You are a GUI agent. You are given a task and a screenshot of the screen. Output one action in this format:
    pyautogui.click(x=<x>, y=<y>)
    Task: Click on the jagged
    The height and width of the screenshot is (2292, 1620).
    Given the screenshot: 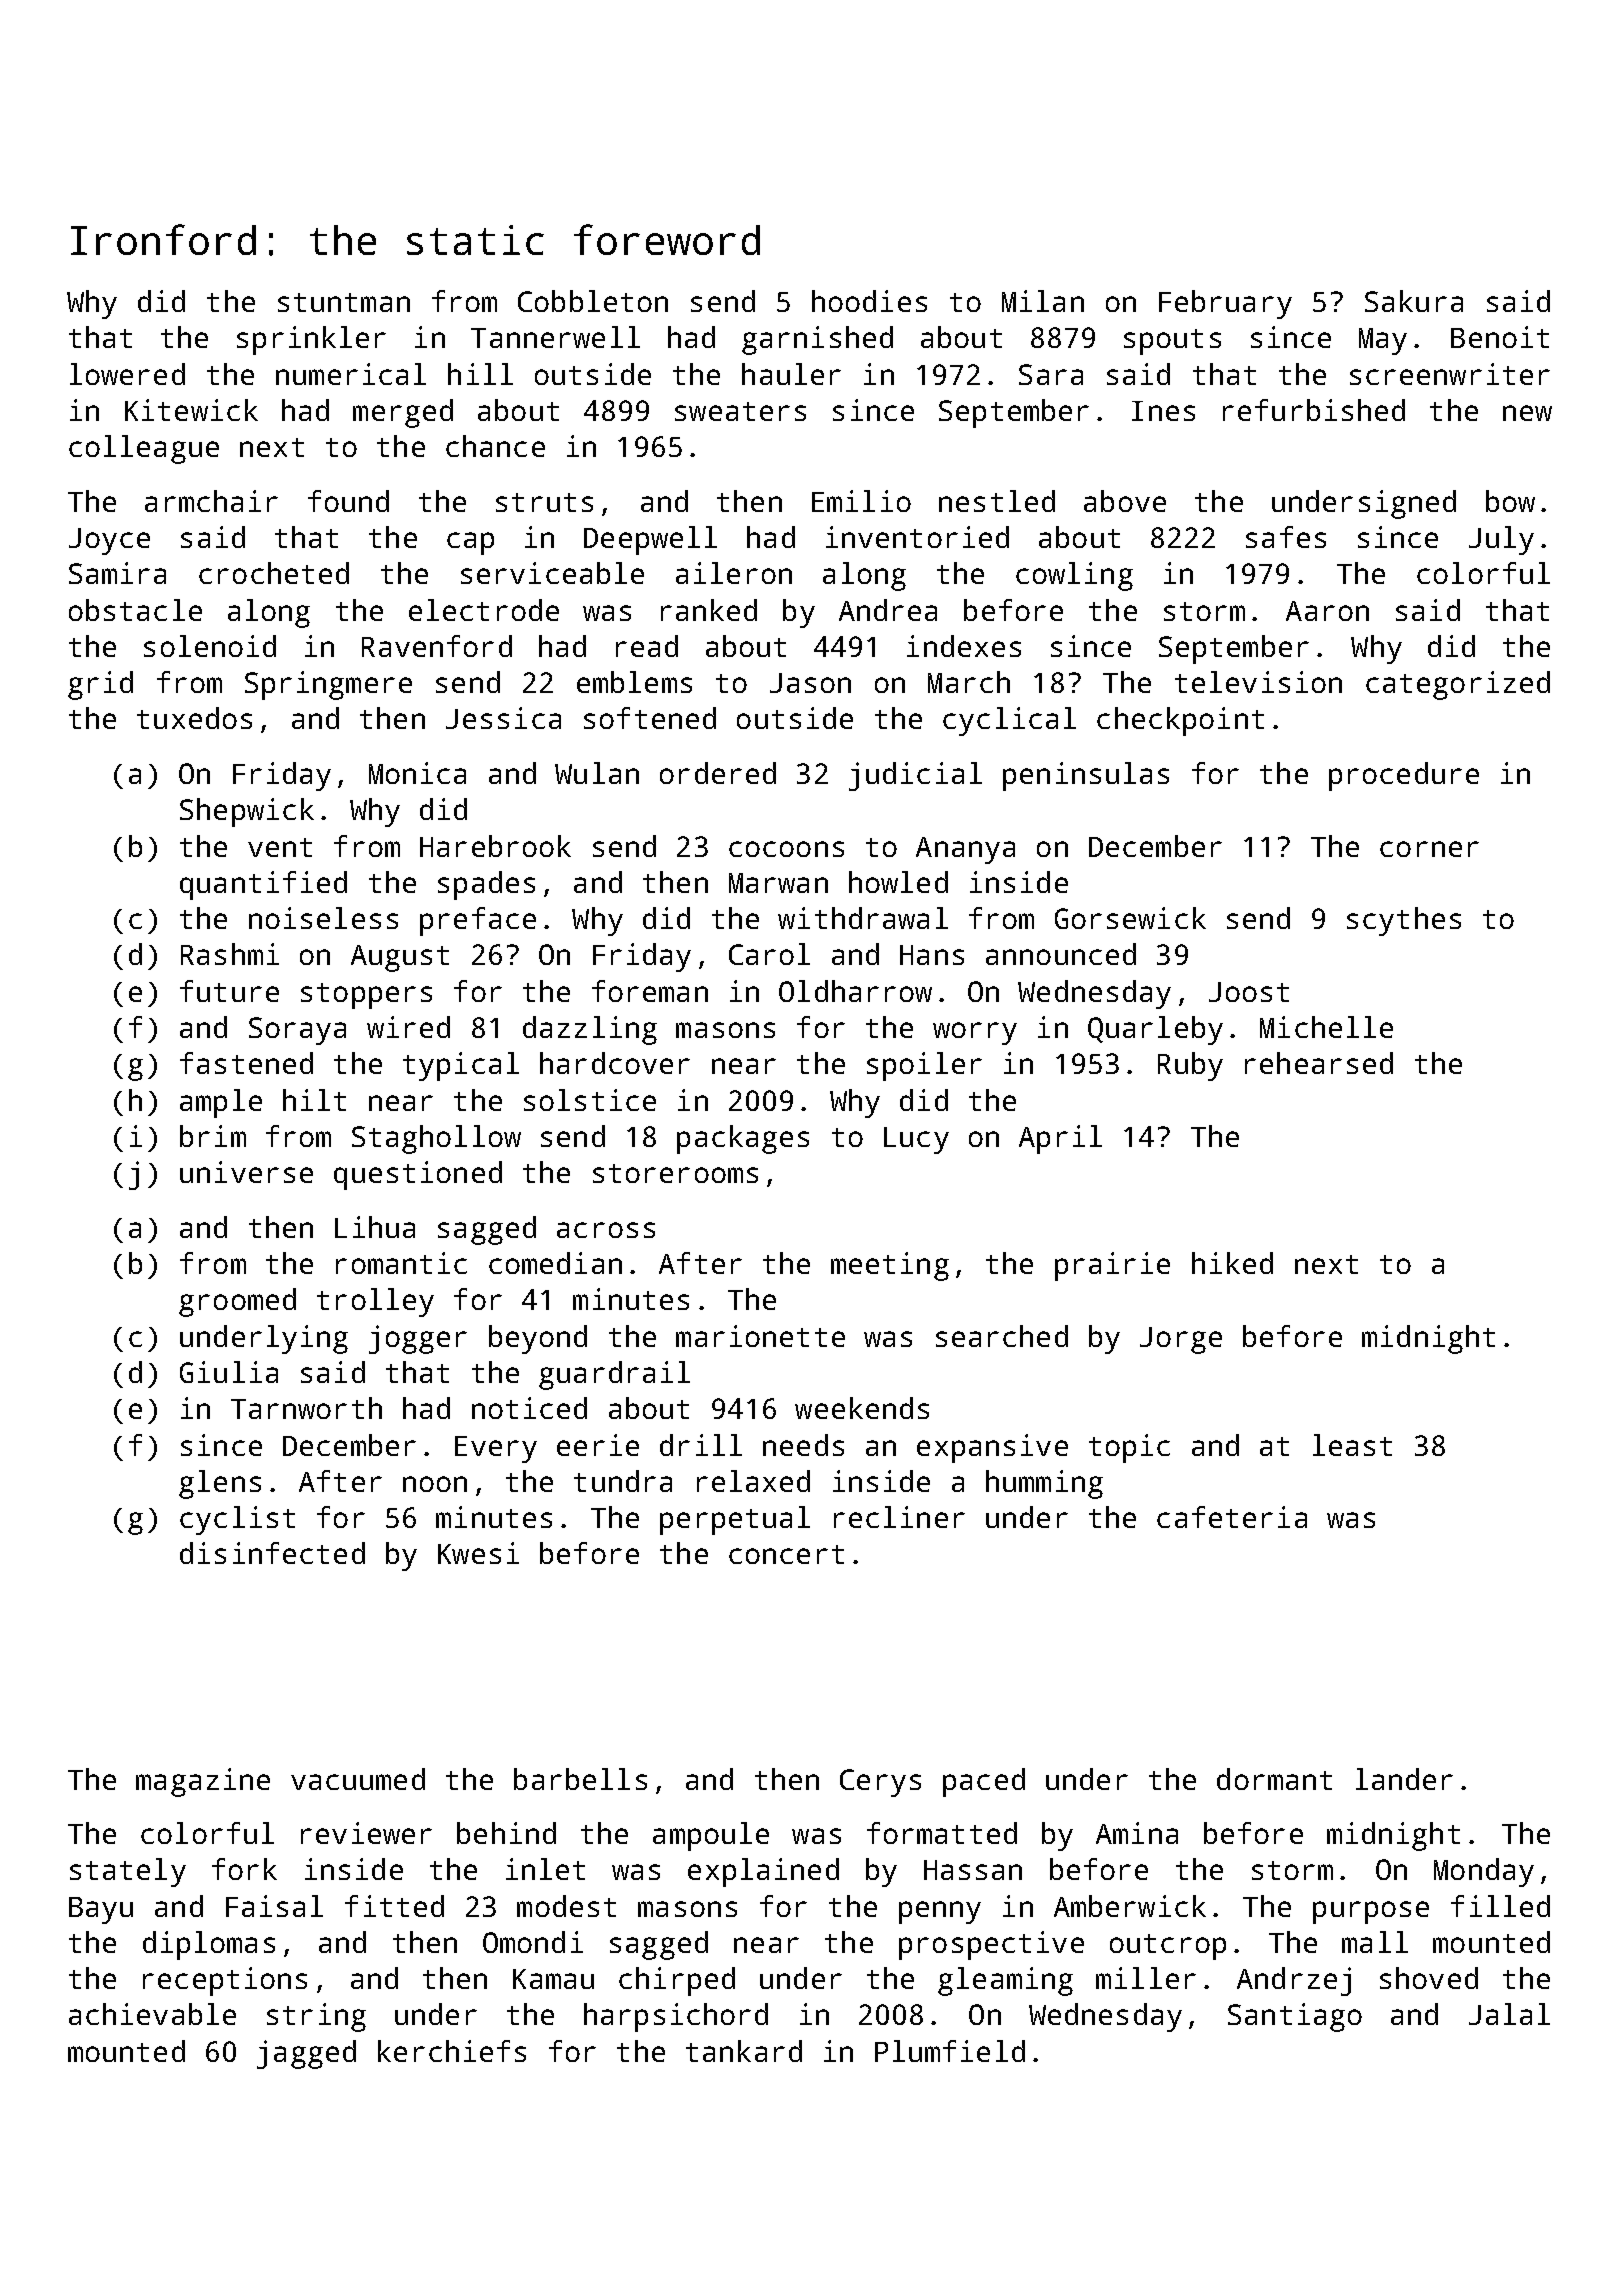 What is the action you would take?
    pyautogui.click(x=306, y=2054)
